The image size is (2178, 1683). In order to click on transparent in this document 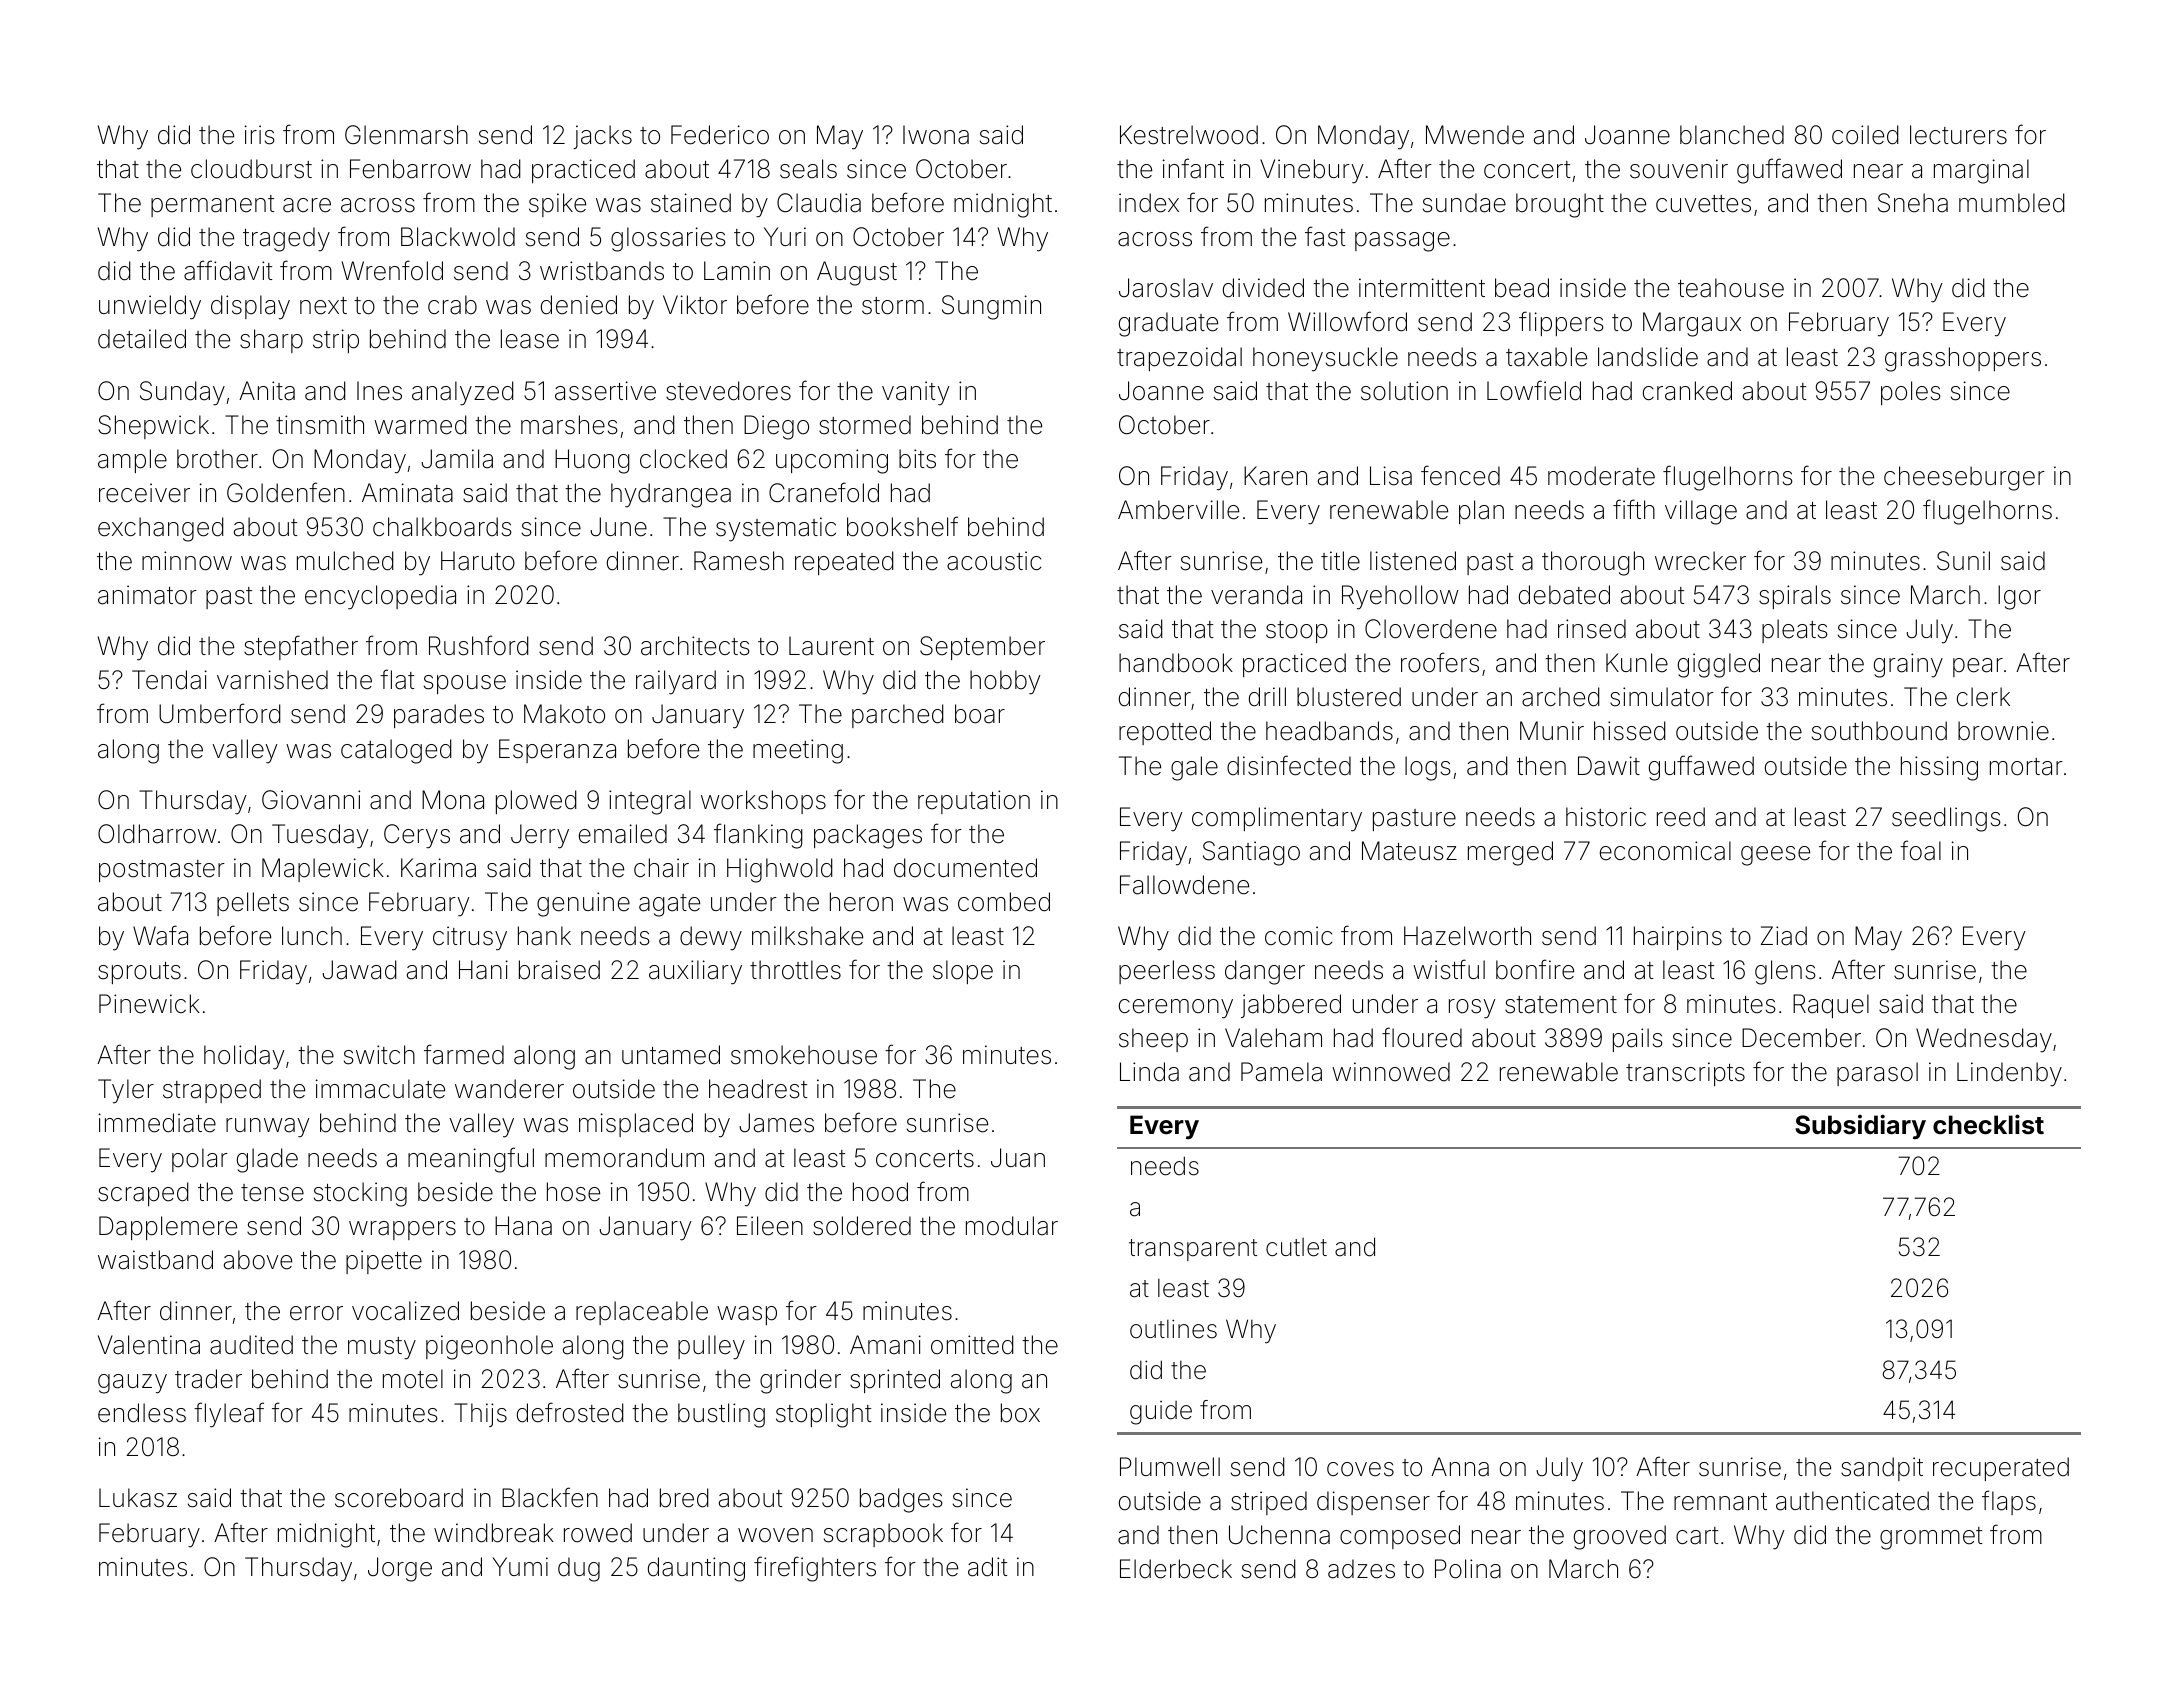, I will do `click(1193, 1250)`.
